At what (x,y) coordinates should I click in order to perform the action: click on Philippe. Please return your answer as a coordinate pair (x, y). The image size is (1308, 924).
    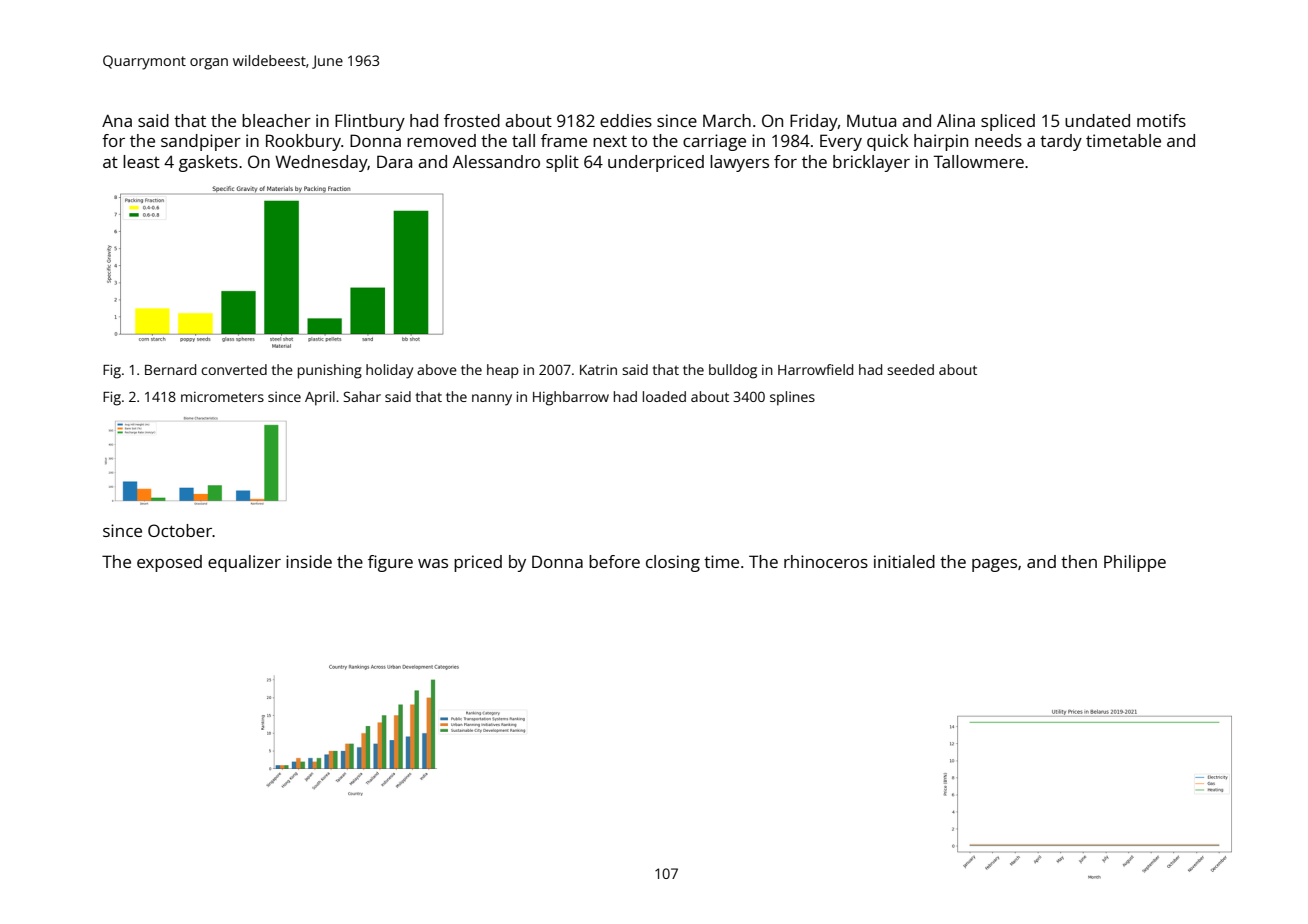
    Looking at the image, I should click on (1135, 563).
